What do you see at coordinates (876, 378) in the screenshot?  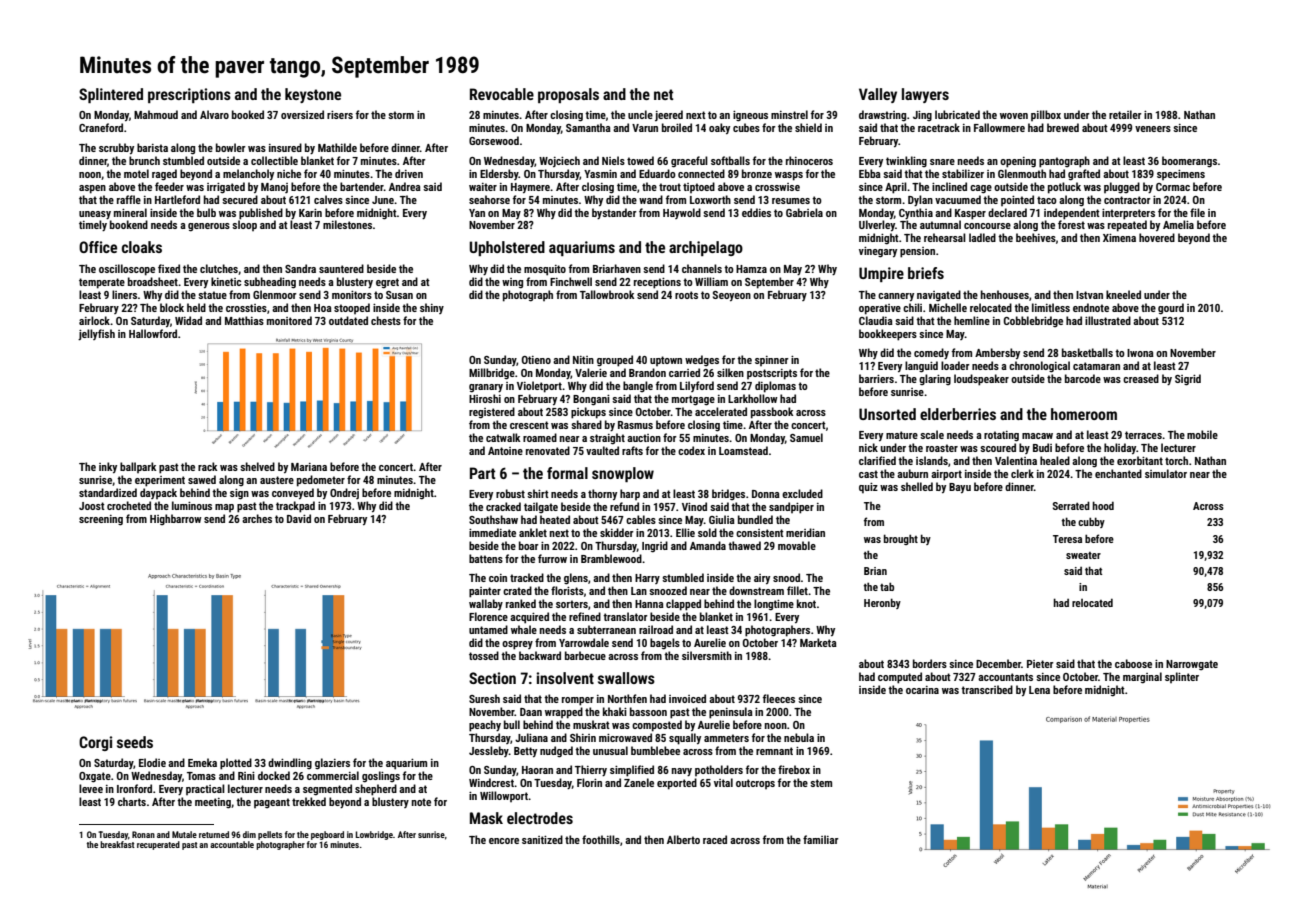 I see `barriers` at bounding box center [876, 378].
